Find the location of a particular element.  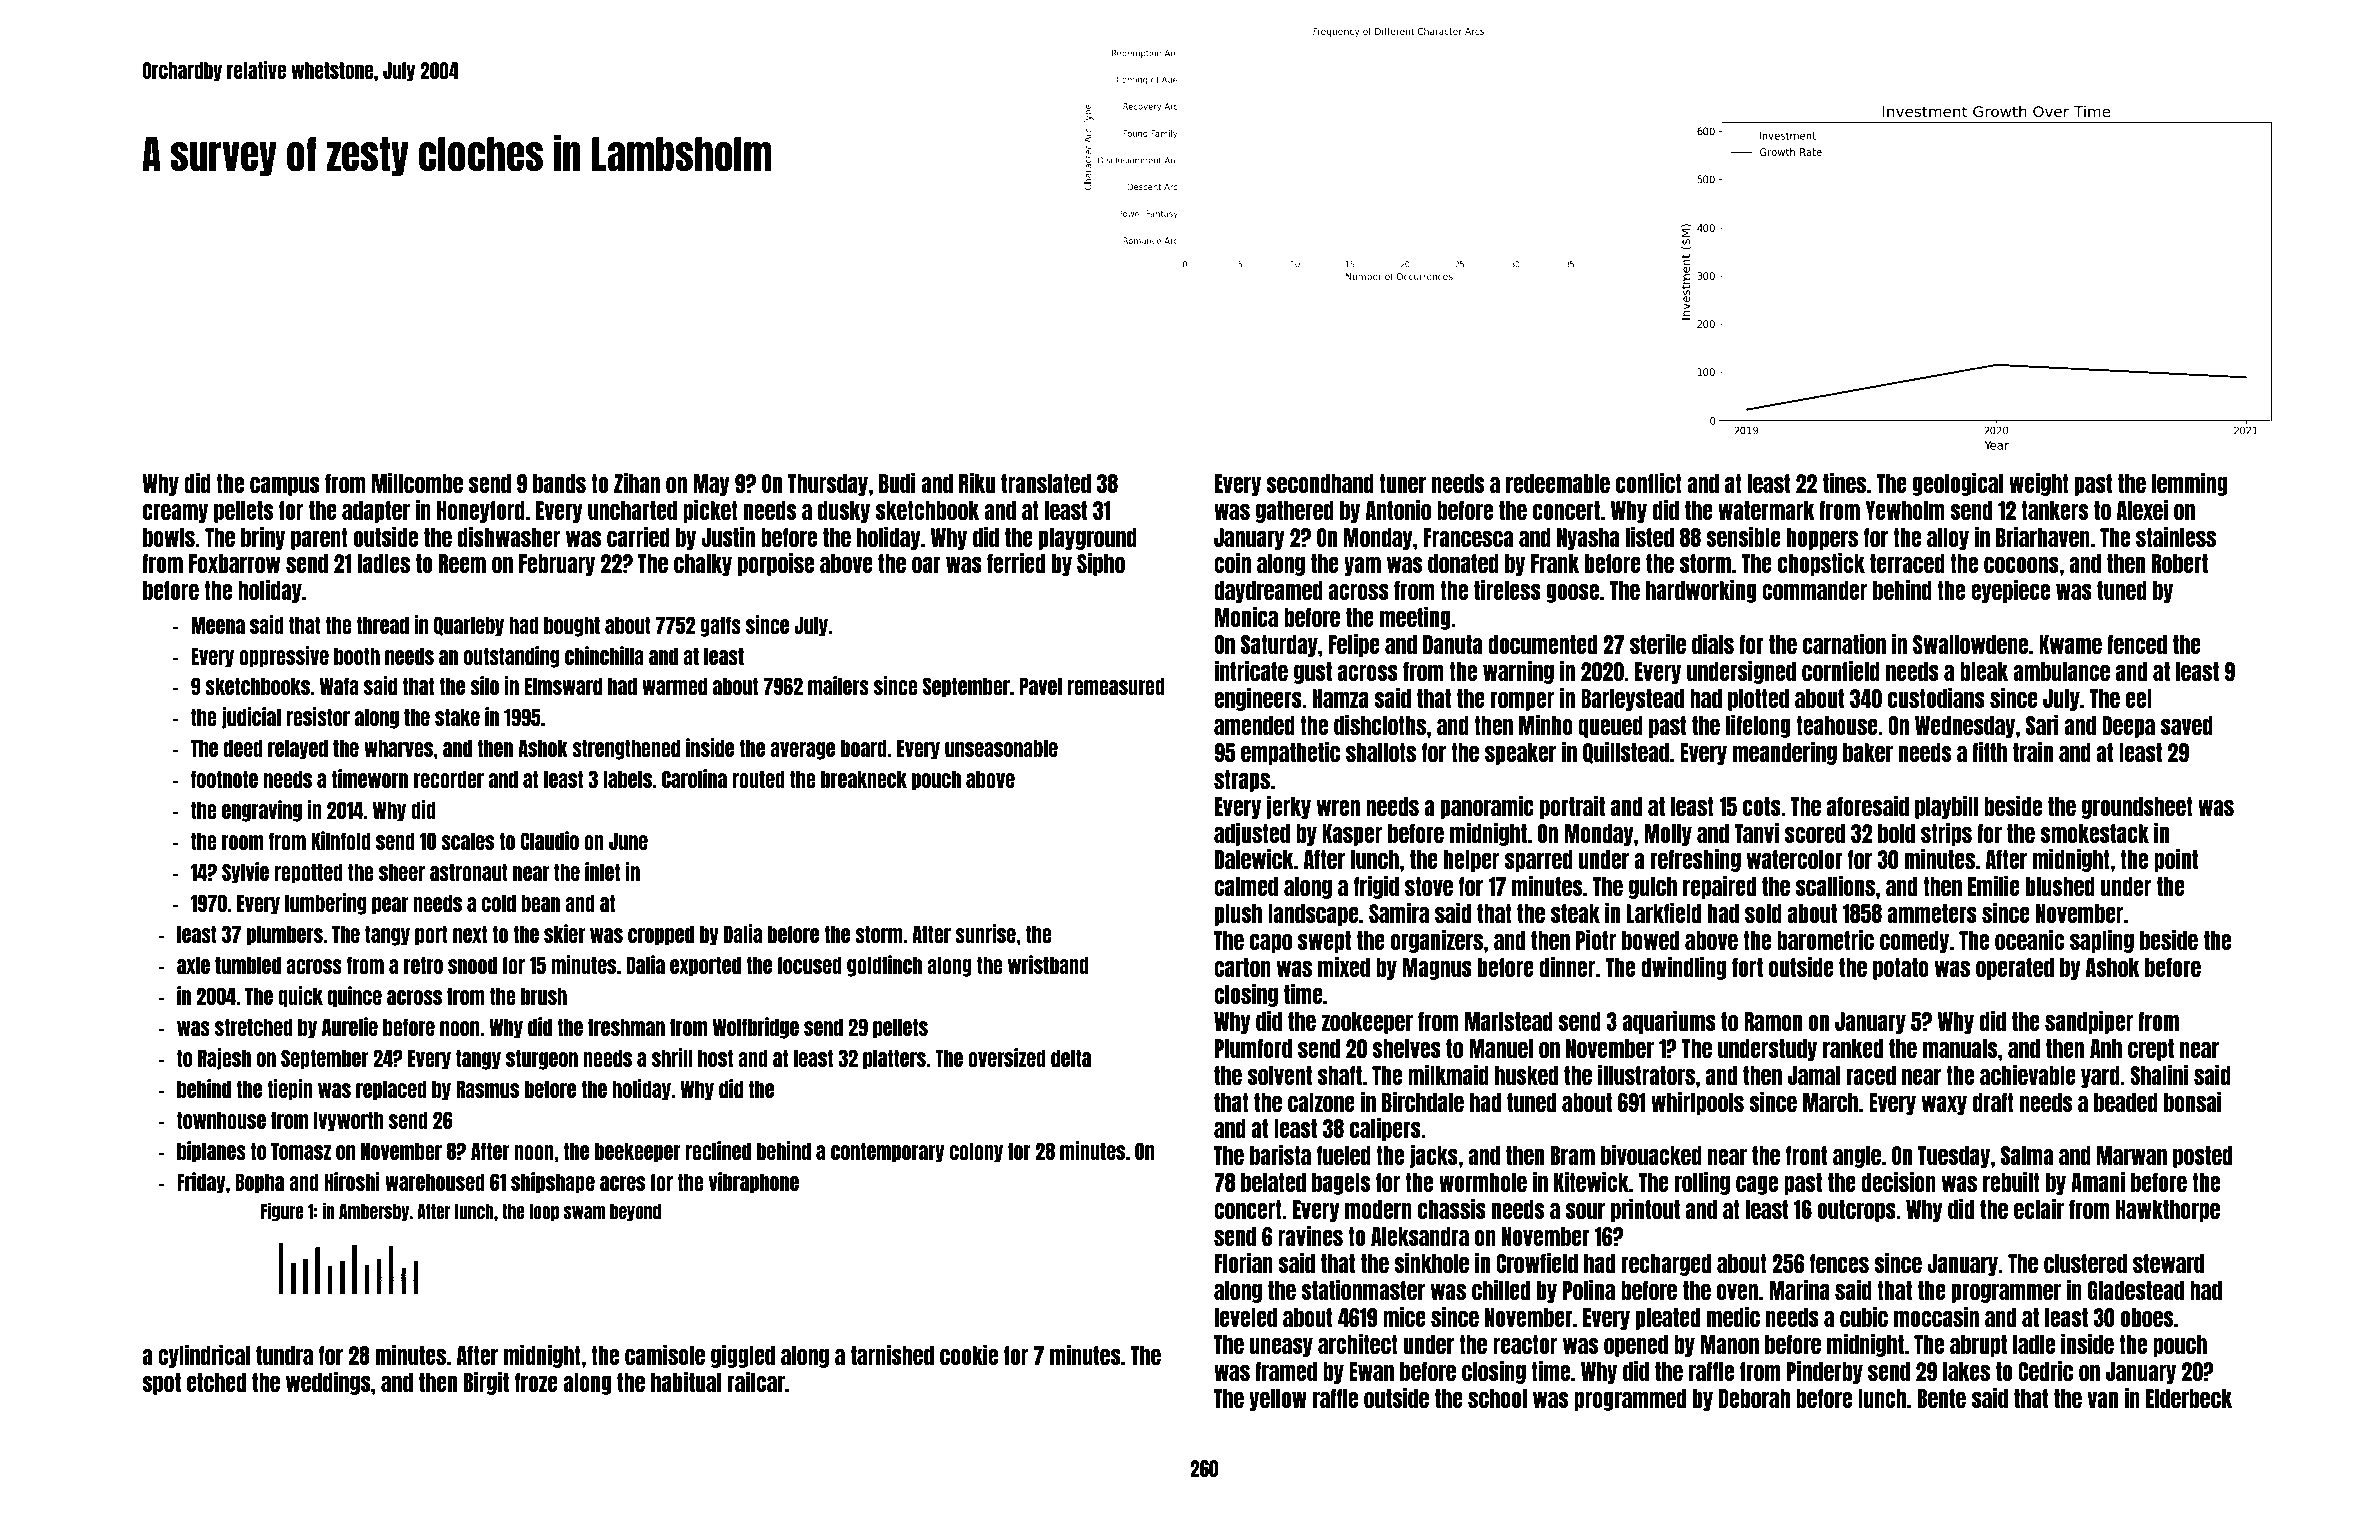

Deborah is located at coordinates (1754, 1398).
